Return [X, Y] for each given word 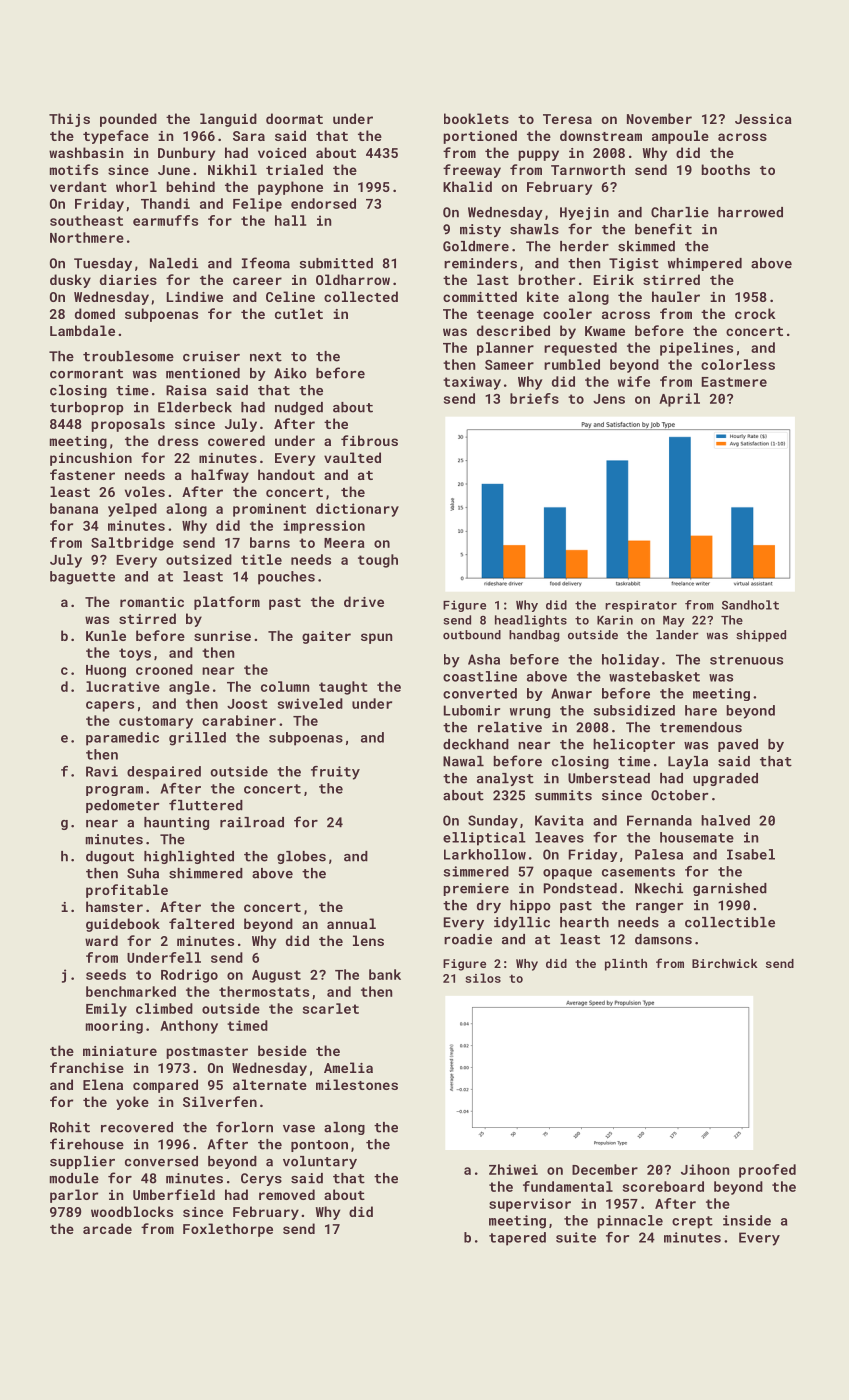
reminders [480, 263]
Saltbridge [132, 544]
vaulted [352, 457]
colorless [738, 364]
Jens [609, 399]
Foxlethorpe [228, 1230]
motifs [74, 169]
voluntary [320, 1162]
